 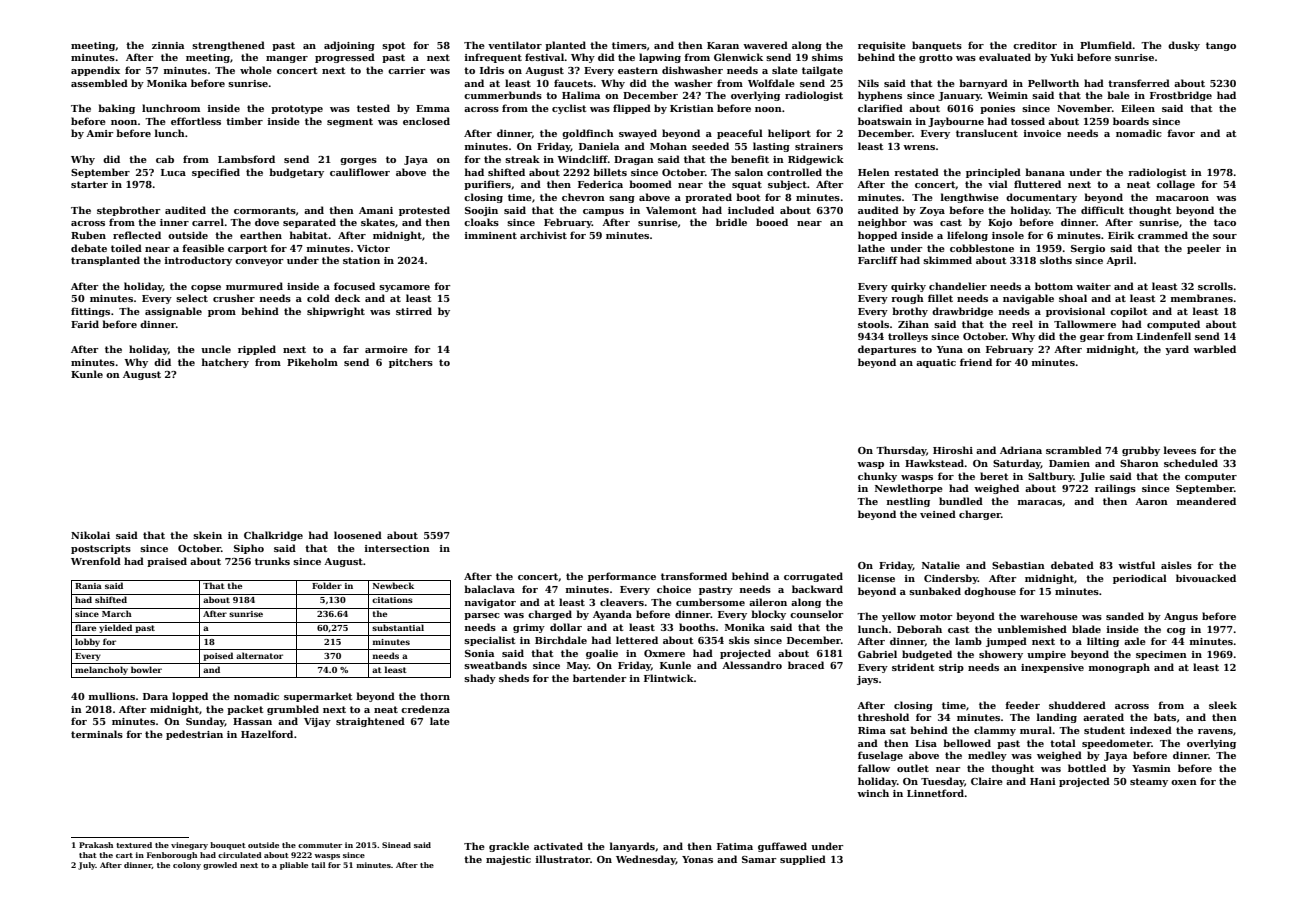 What do you see at coordinates (225, 363) in the screenshot?
I see `hatchery` at bounding box center [225, 363].
